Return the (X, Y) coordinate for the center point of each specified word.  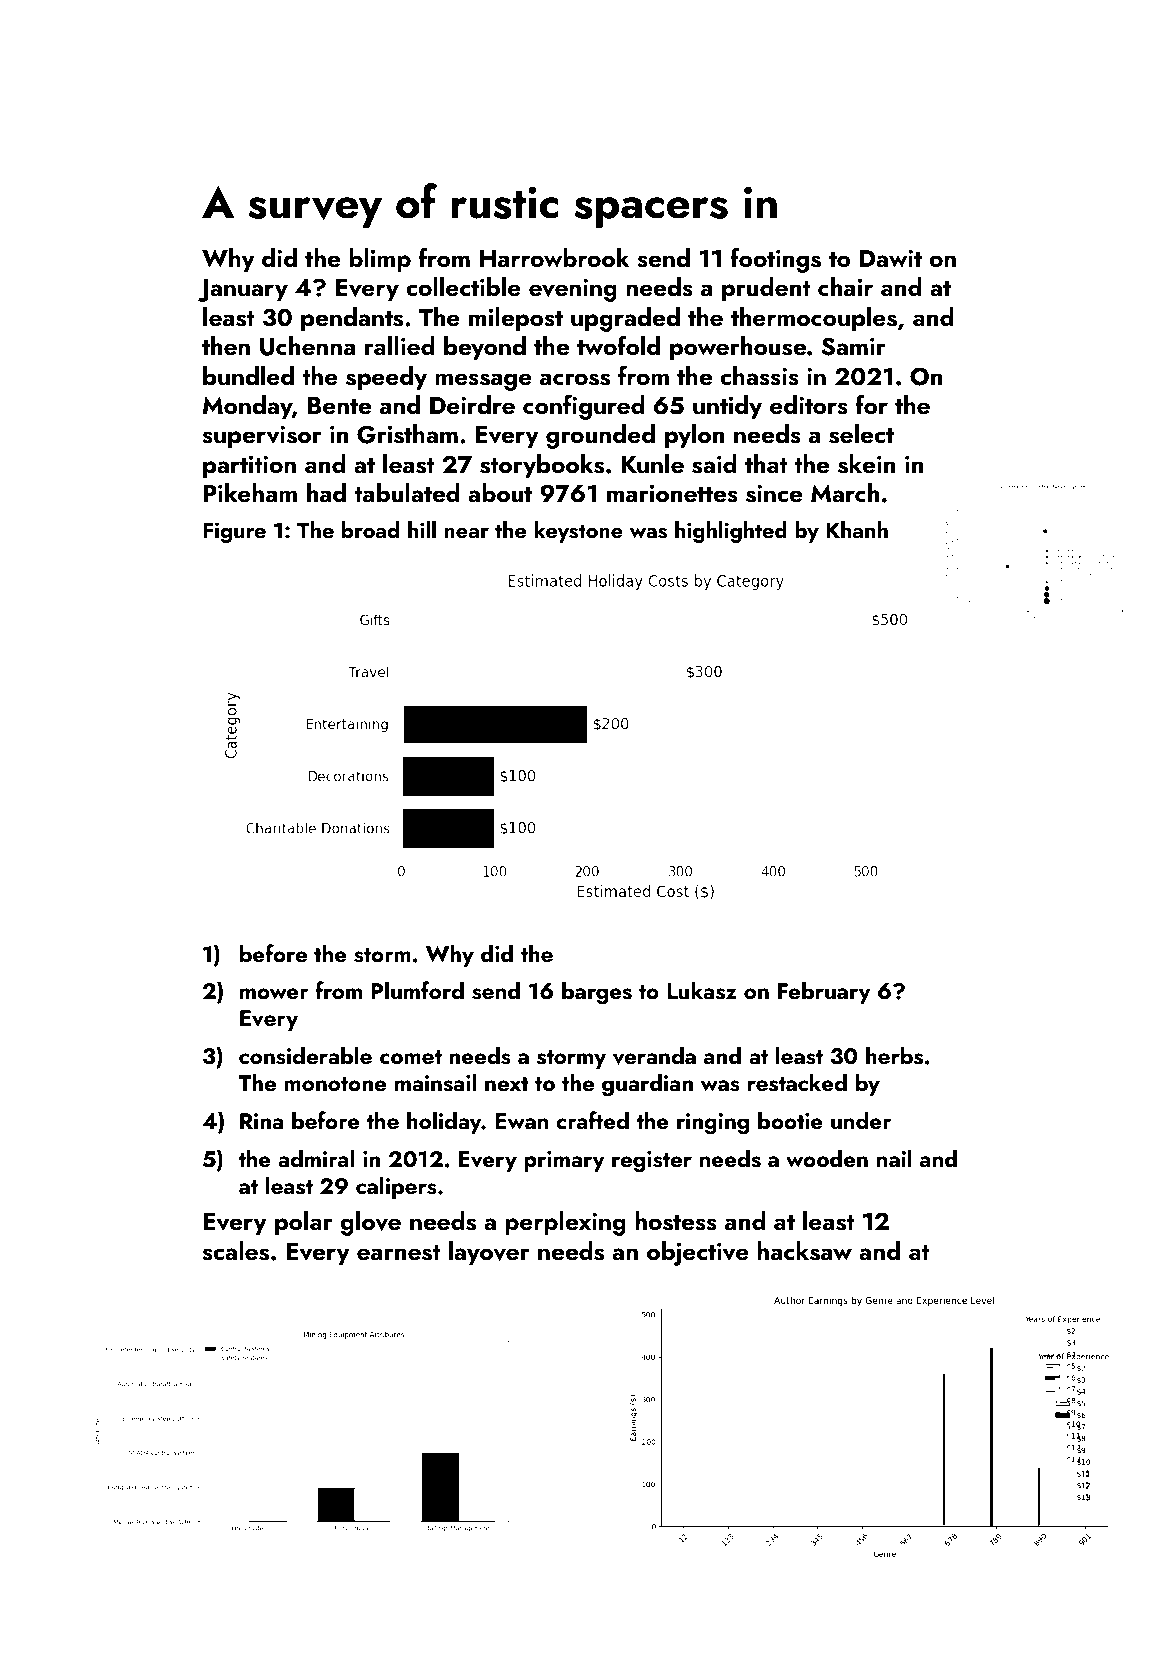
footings (775, 260)
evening (573, 290)
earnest (399, 1253)
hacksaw (804, 1251)
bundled (248, 376)
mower (274, 993)
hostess (676, 1221)
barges (597, 993)
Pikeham (250, 493)
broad (370, 529)
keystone (578, 532)
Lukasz (701, 990)
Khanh (857, 529)
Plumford (417, 990)
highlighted (731, 532)
